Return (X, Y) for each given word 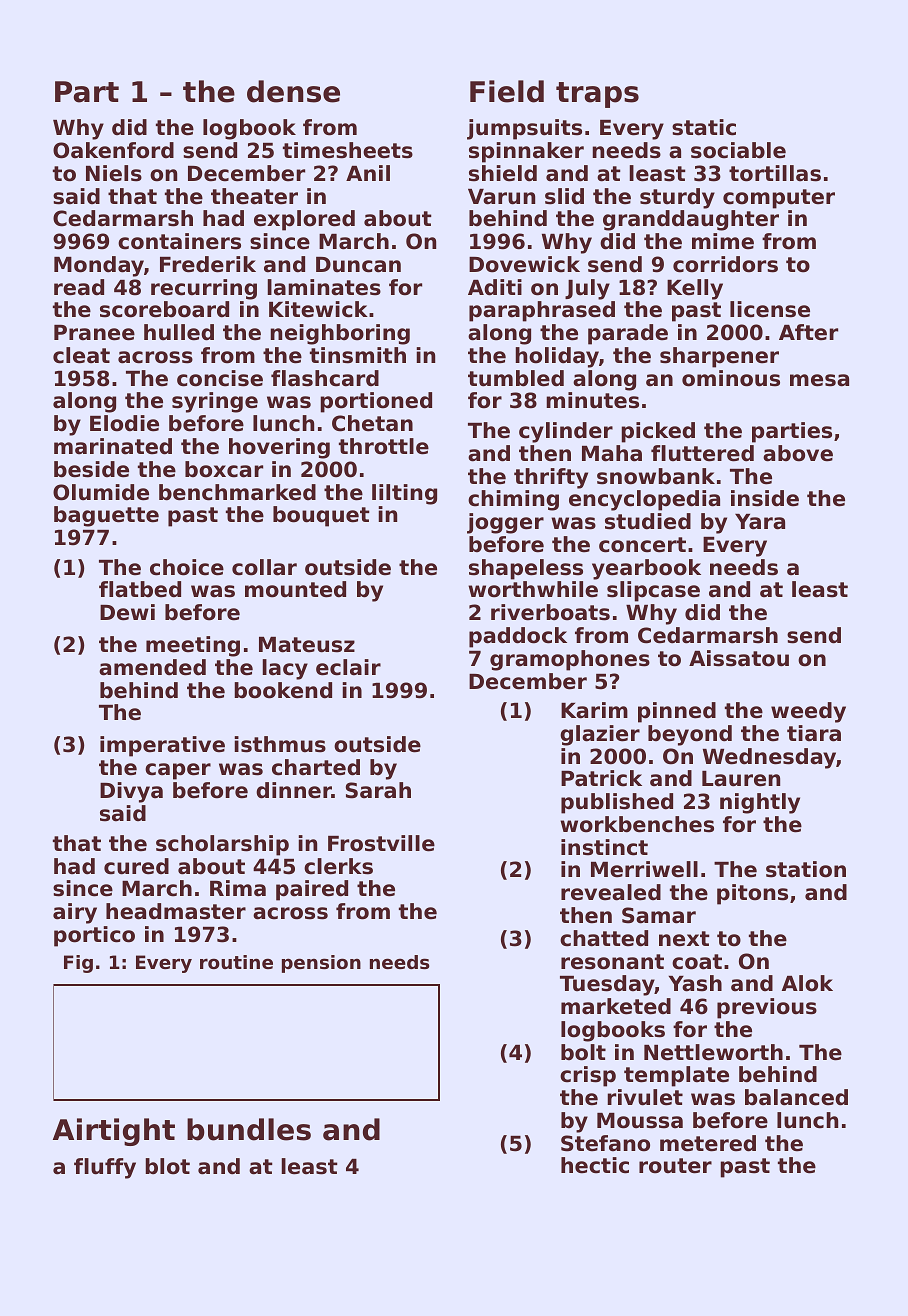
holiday (557, 357)
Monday (99, 266)
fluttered (702, 453)
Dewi (127, 612)
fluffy (105, 1168)
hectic (595, 1165)
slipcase (653, 591)
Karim (594, 710)
